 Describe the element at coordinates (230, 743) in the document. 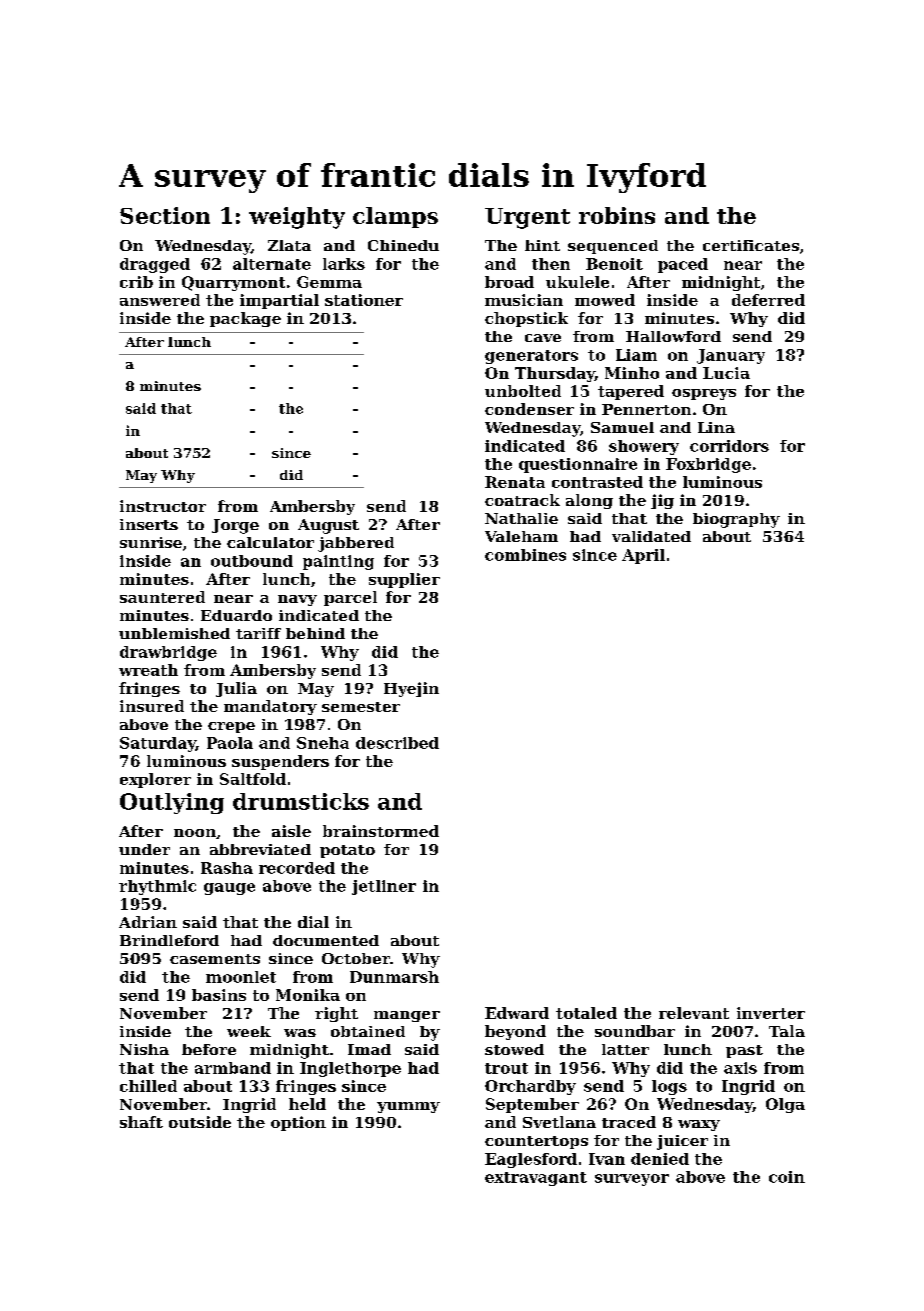

I see `Paola` at that location.
